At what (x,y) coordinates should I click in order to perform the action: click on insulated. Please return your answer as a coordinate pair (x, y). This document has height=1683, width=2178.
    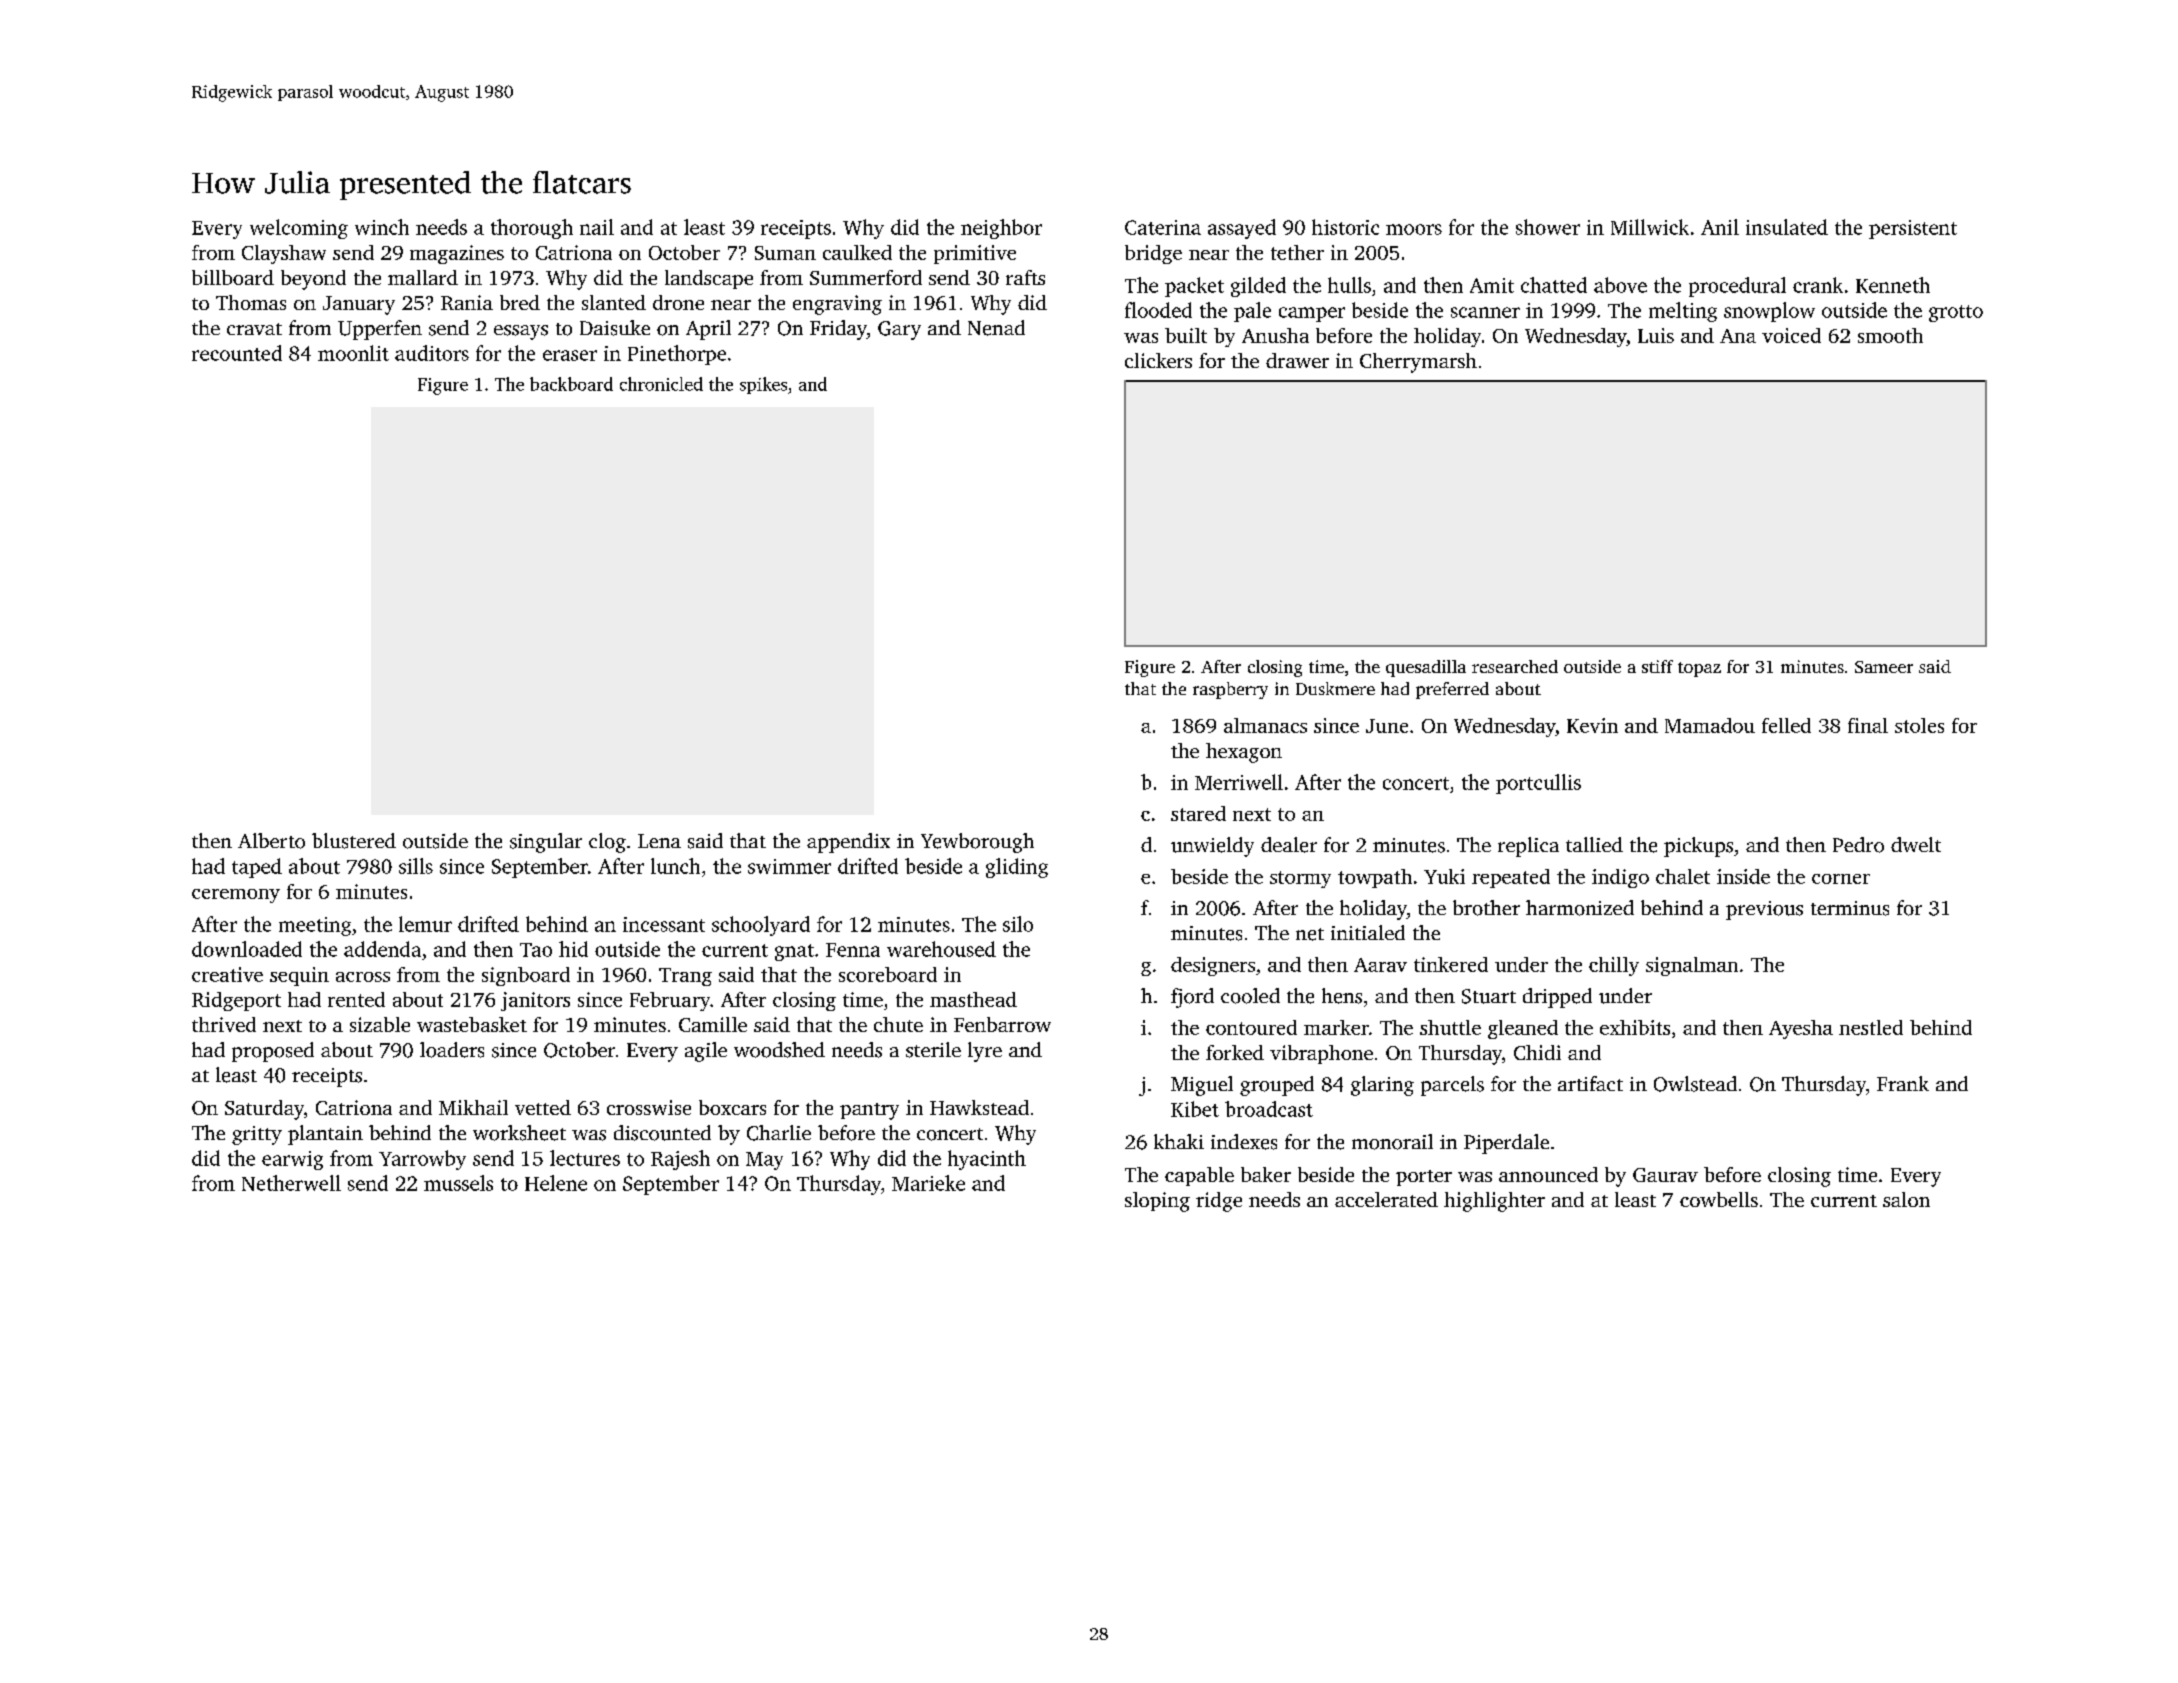
    Looking at the image, I should click on (1787, 227).
